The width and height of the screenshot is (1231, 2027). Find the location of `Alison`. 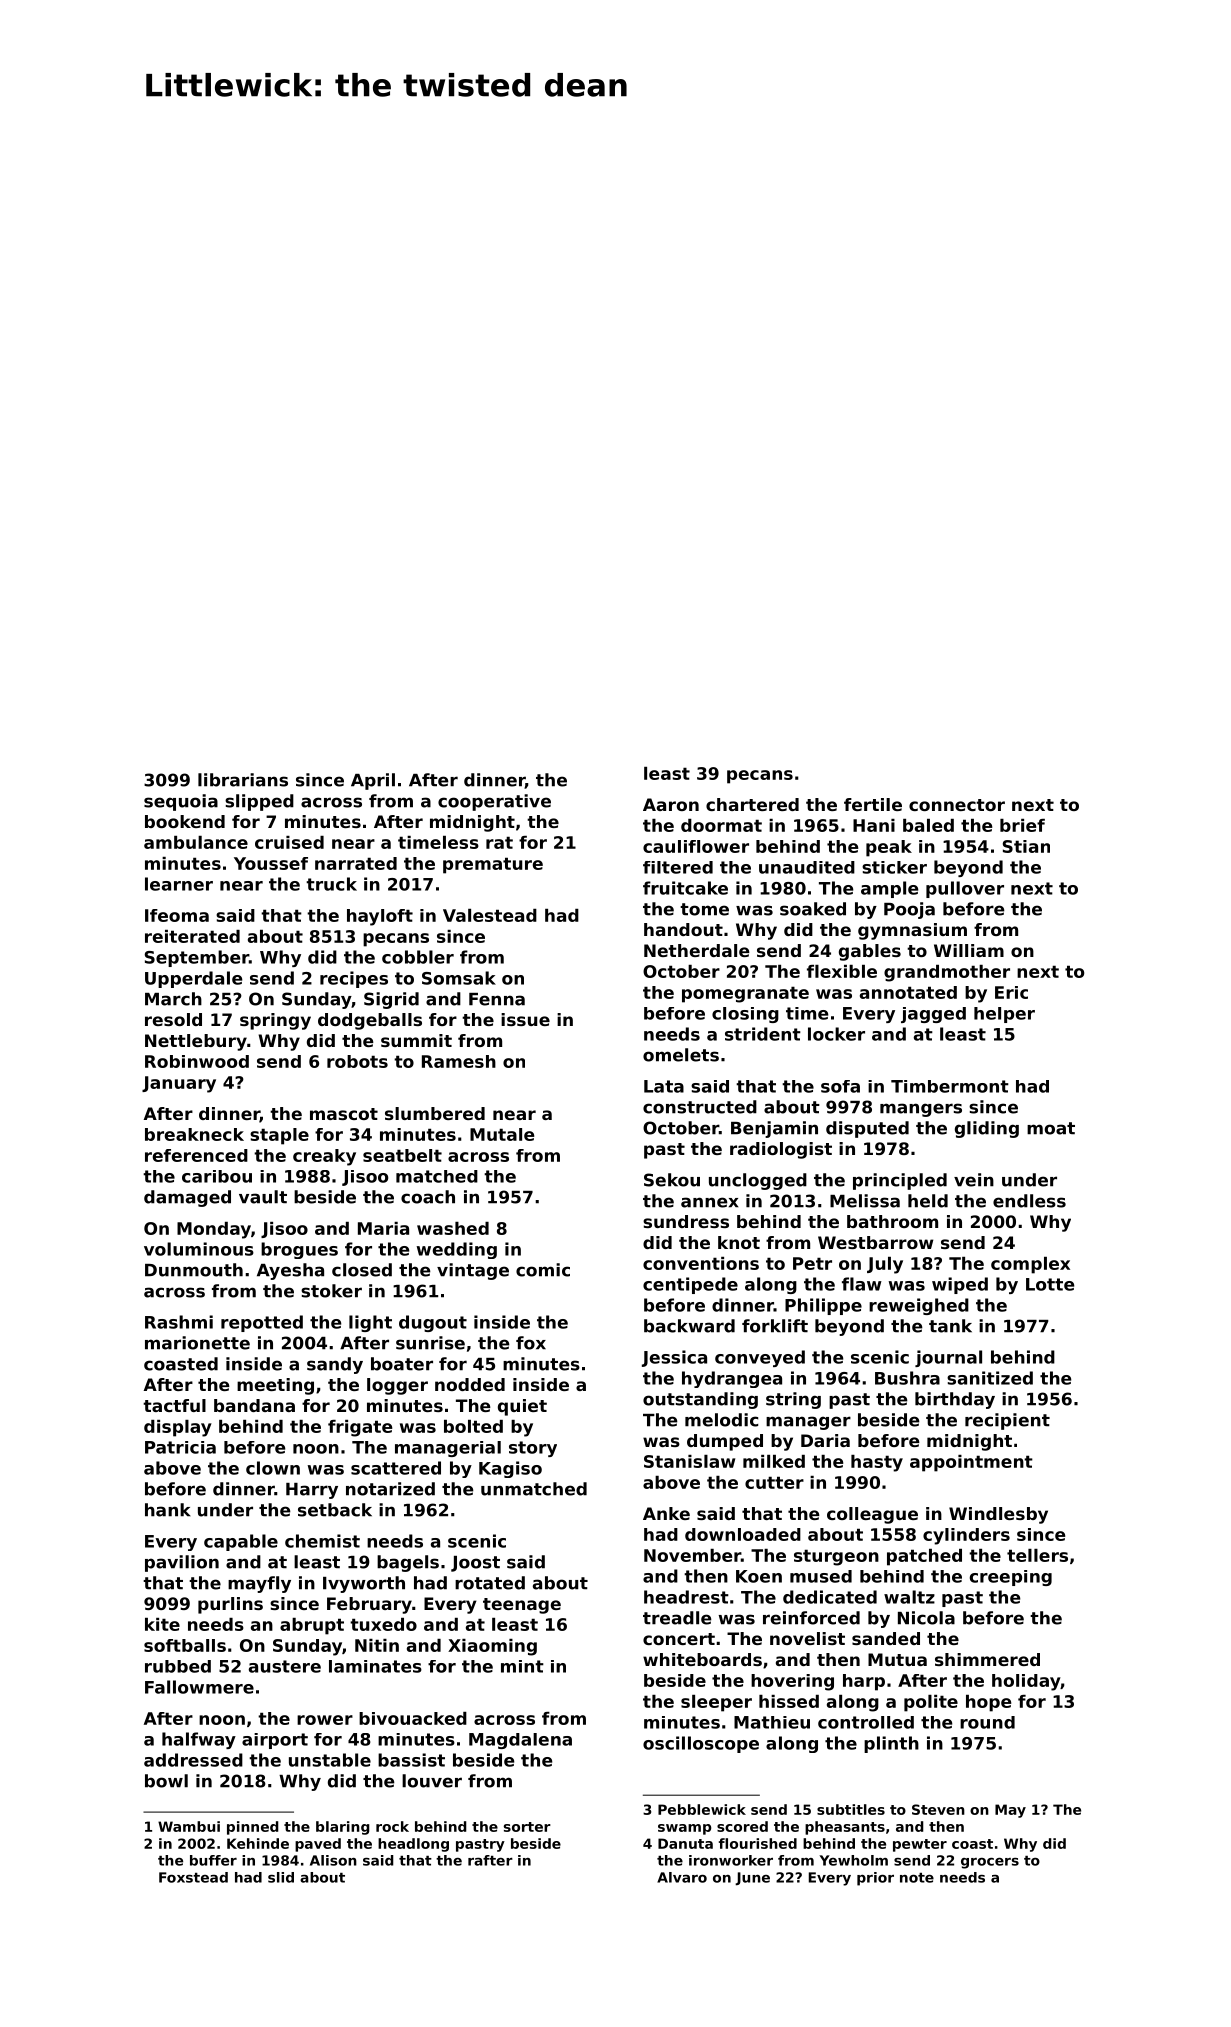

Alison is located at coordinates (333, 1860).
